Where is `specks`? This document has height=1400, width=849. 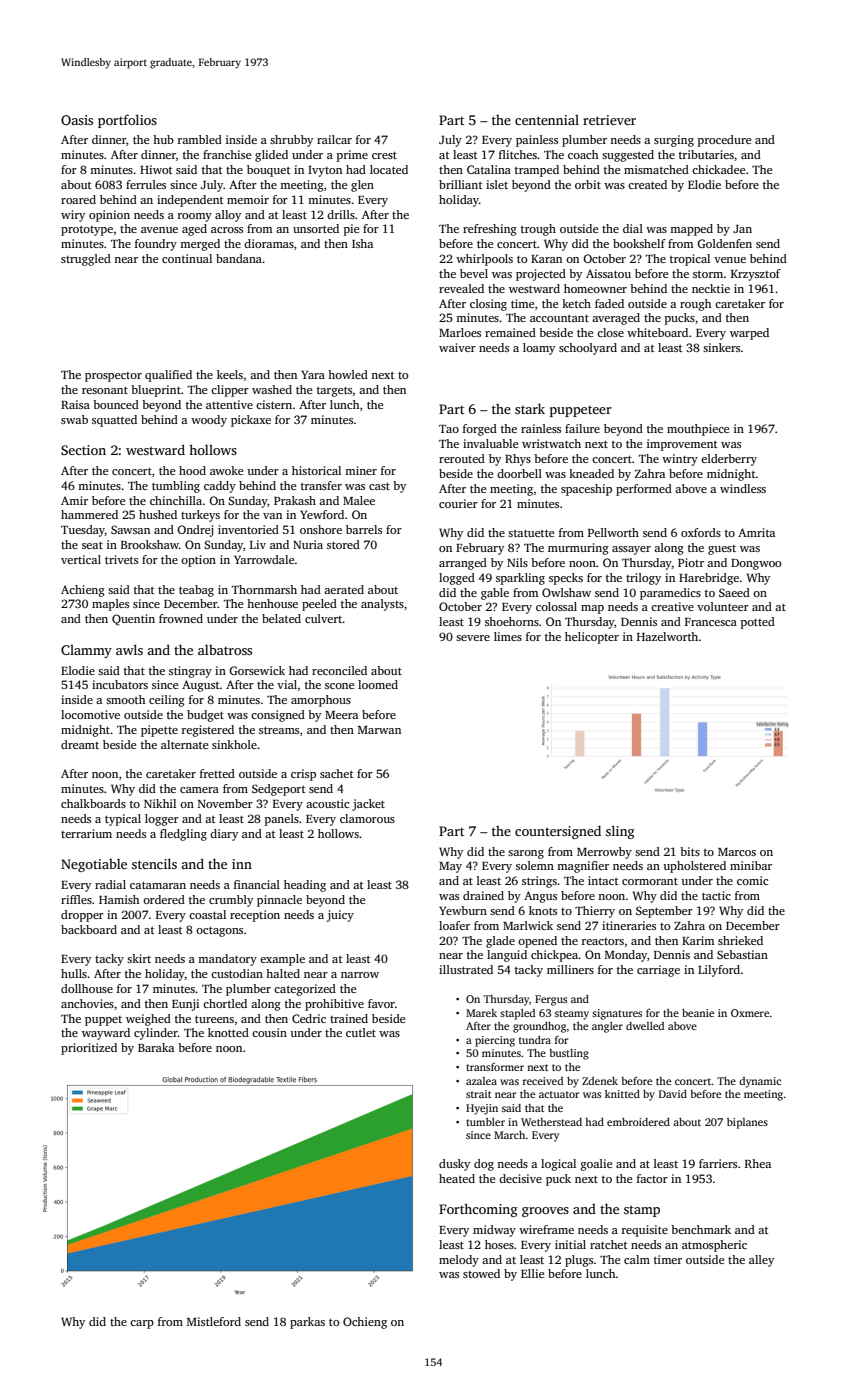 specks is located at coordinates (566, 579).
